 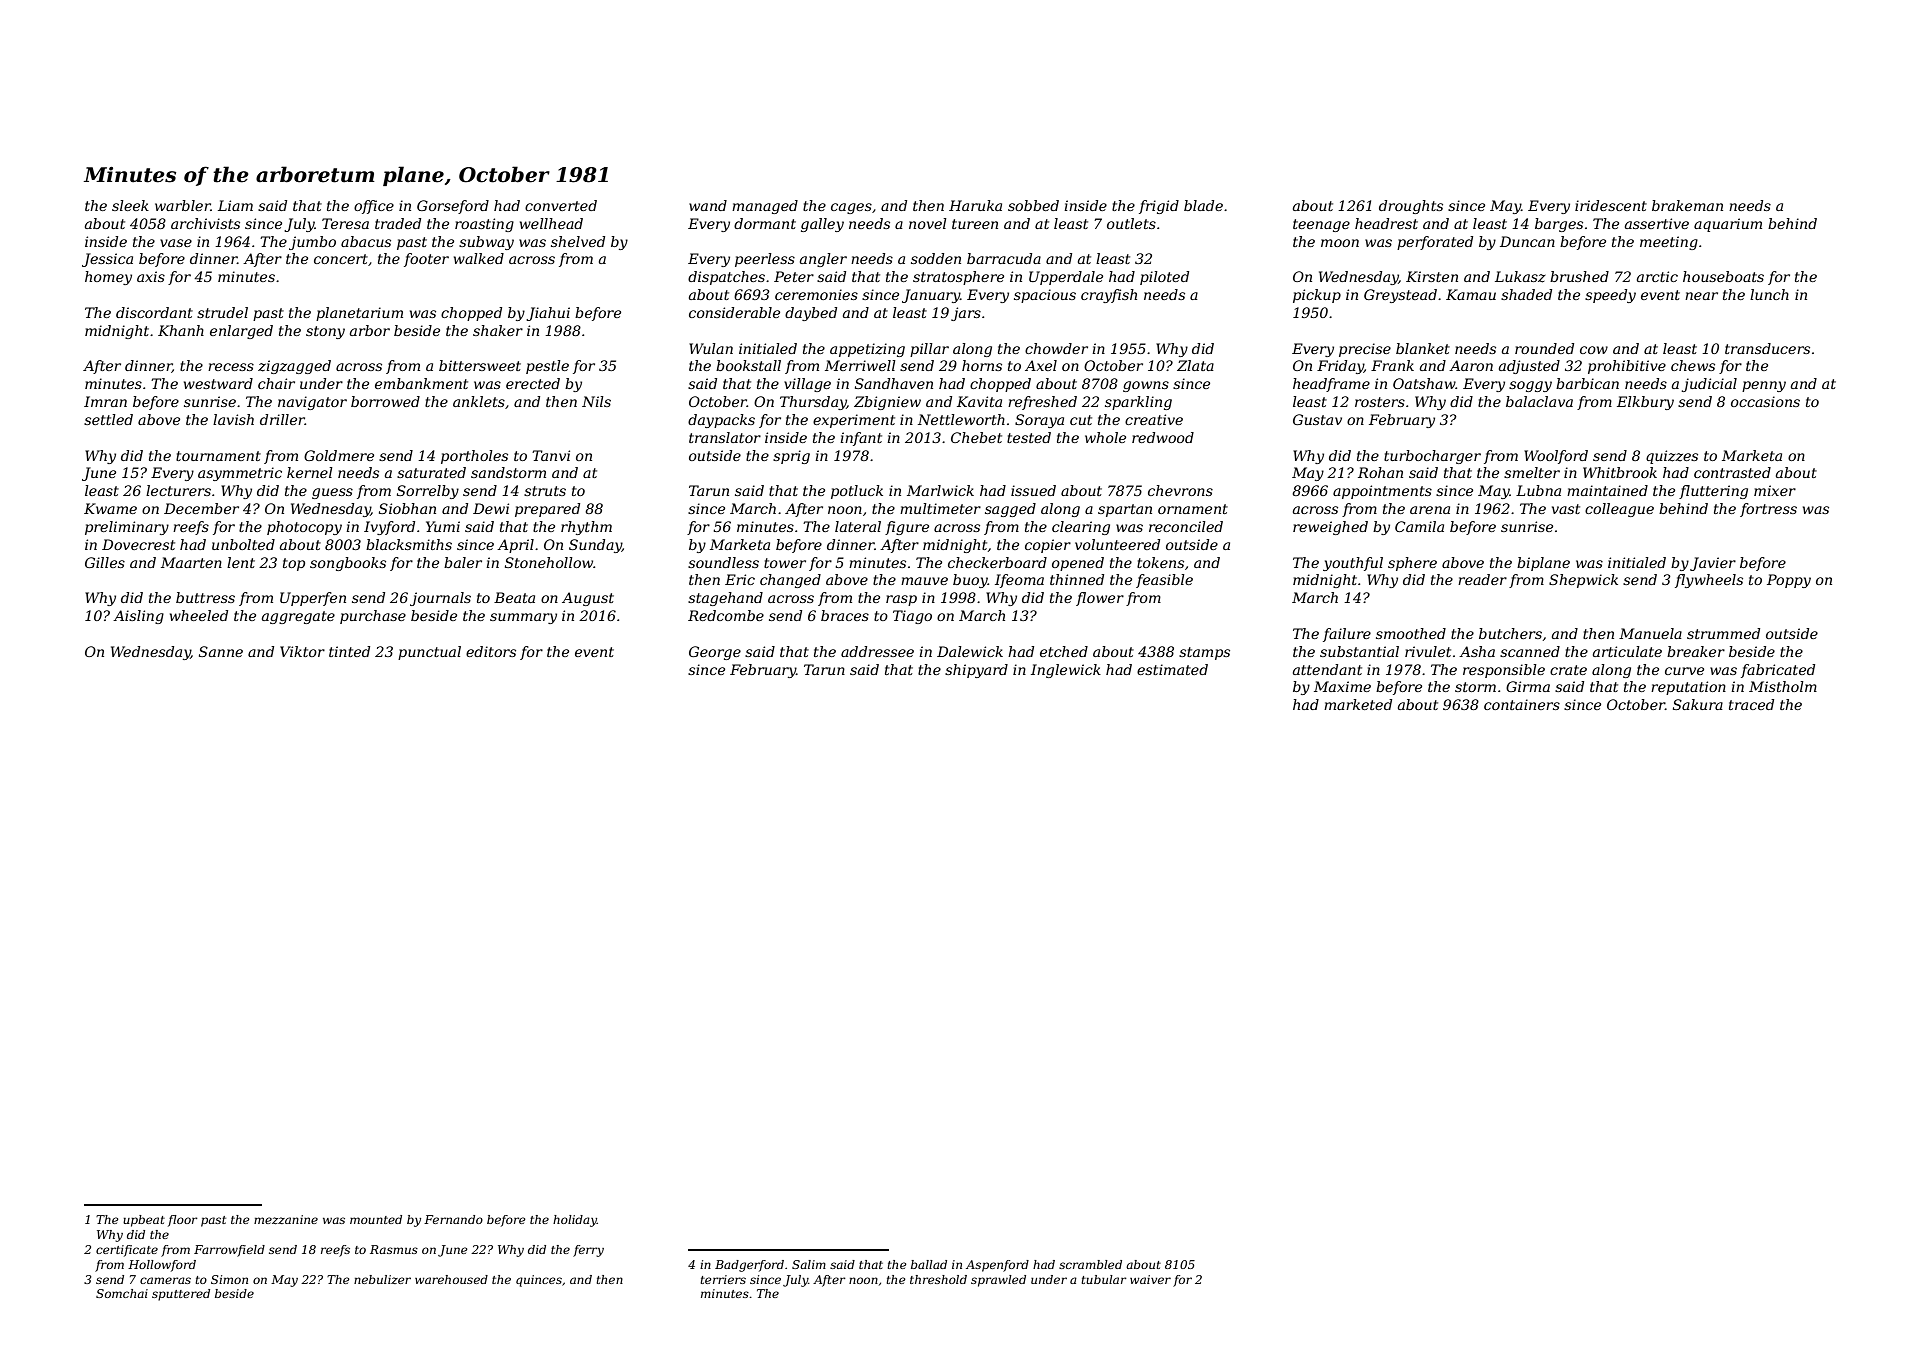 What do you see at coordinates (341, 259) in the image?
I see `concert` at bounding box center [341, 259].
